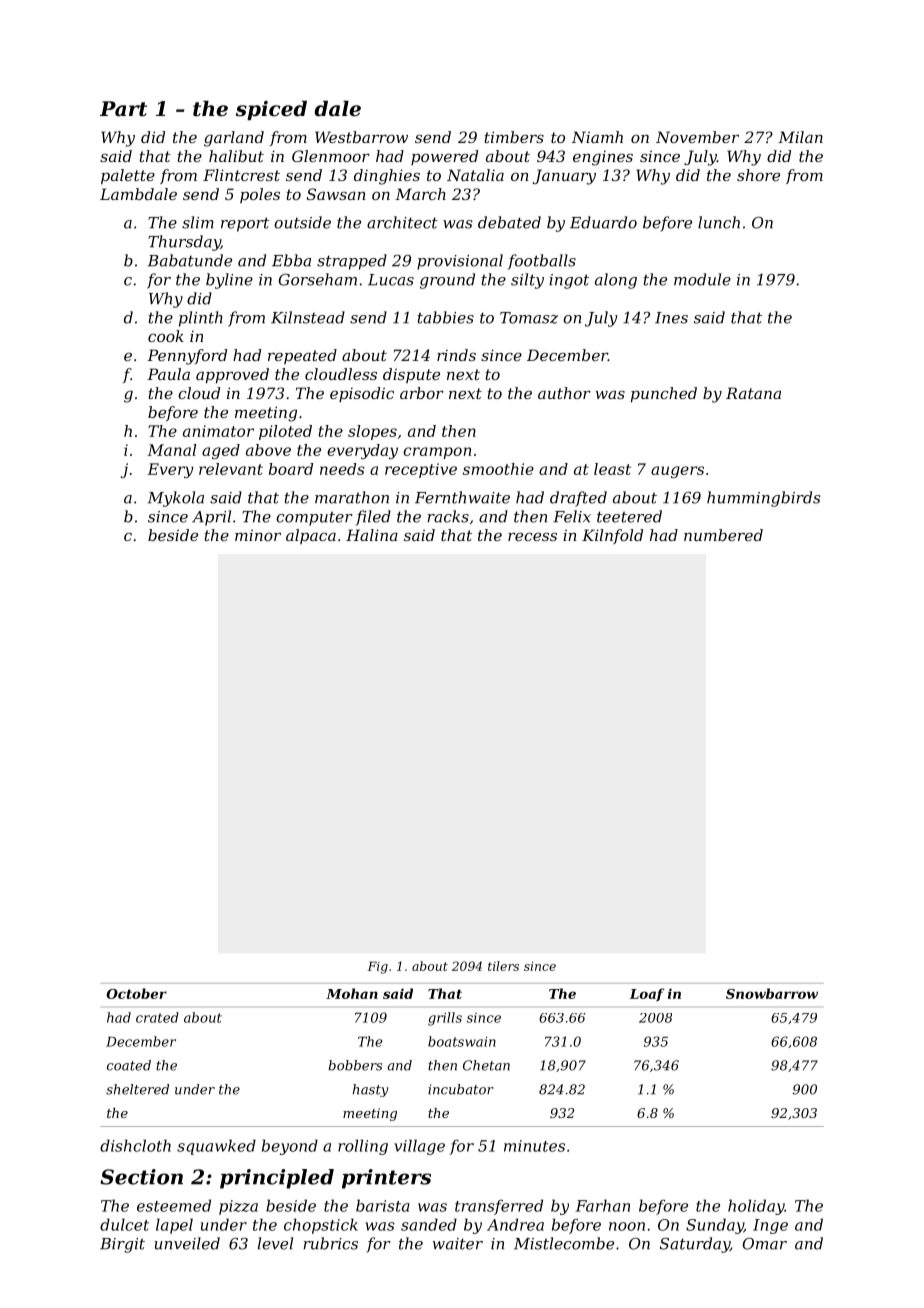 The image size is (924, 1308). What do you see at coordinates (529, 318) in the page?
I see `Tomasz` at bounding box center [529, 318].
